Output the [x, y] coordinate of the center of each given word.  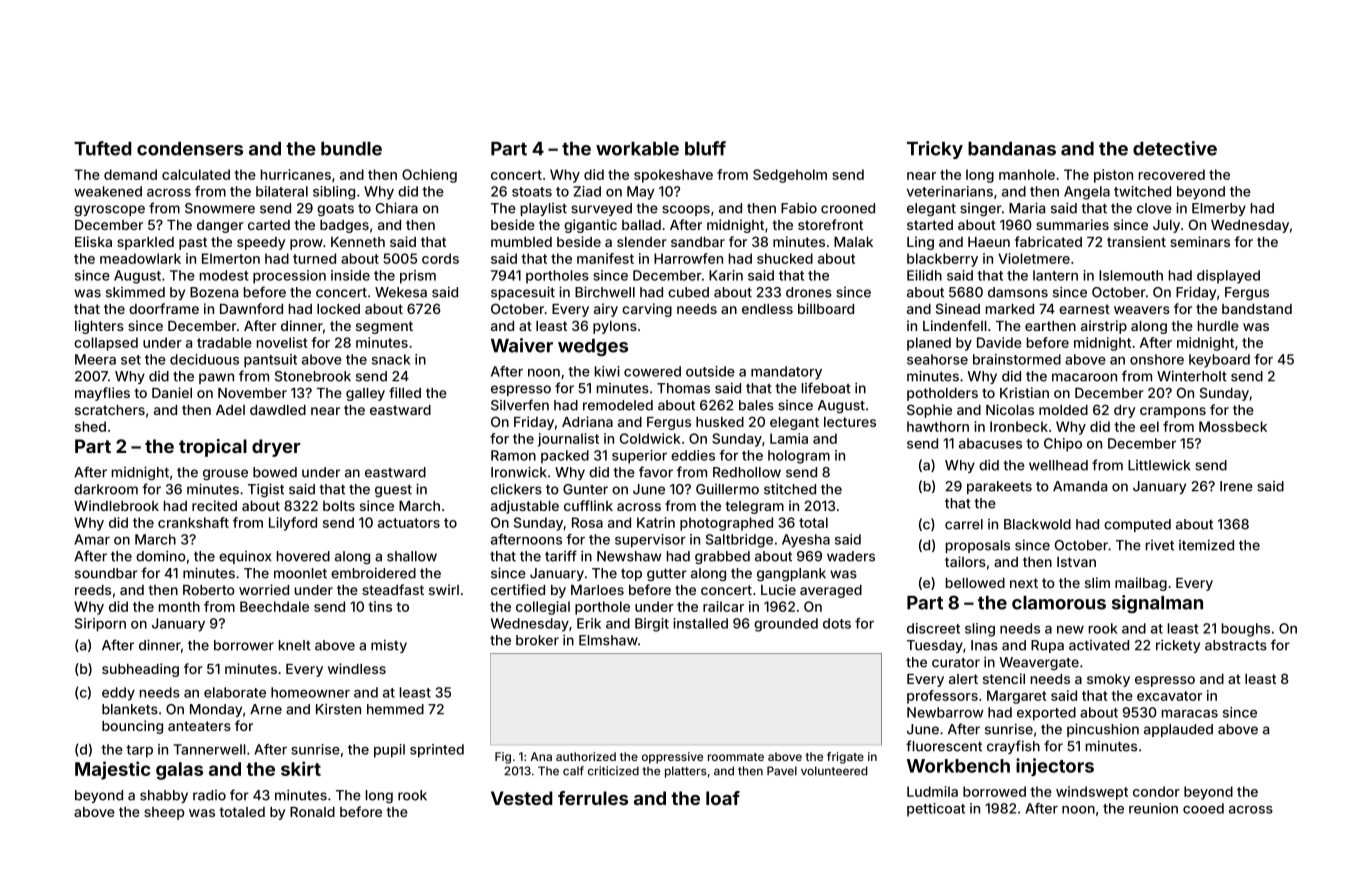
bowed [275, 472]
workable [637, 149]
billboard [826, 308]
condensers [190, 149]
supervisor [650, 541]
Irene [1236, 486]
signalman [1157, 604]
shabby [164, 796]
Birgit [652, 625]
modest [224, 275]
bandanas [1012, 149]
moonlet [300, 573]
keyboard [1219, 361]
